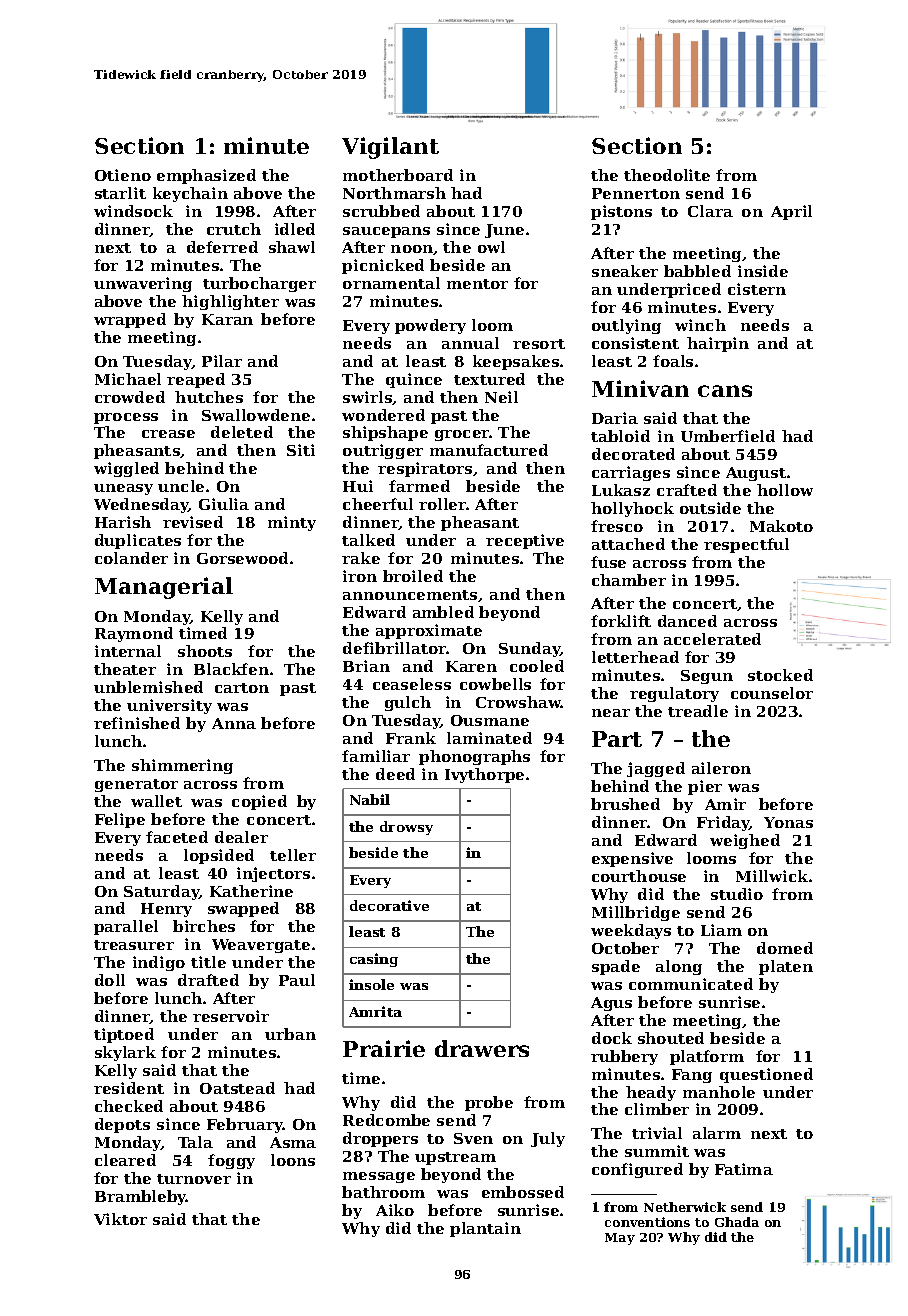 The width and height of the page is (908, 1316). I want to click on Millbridge, so click(636, 913).
